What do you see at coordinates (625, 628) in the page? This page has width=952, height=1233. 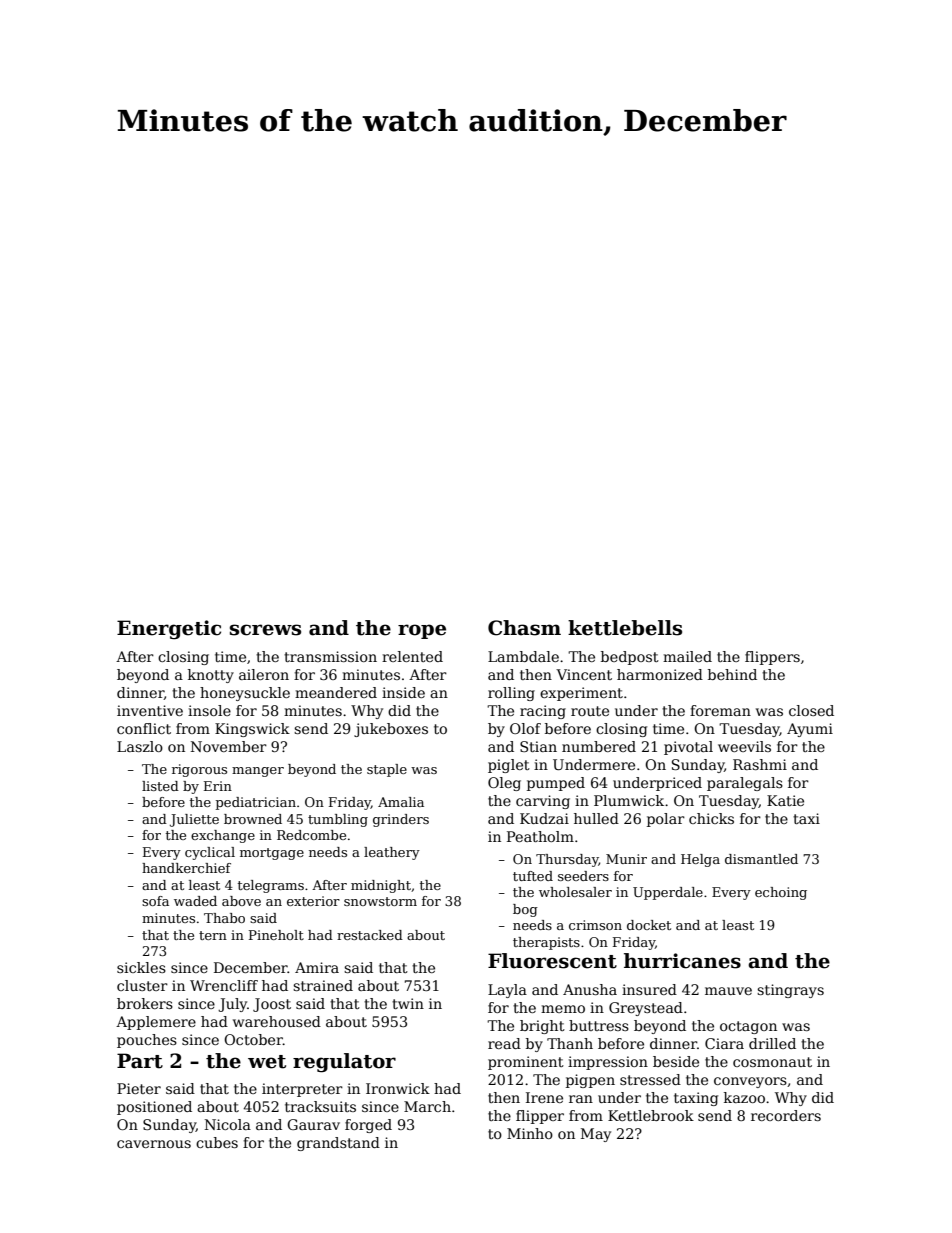 I see `kettlebells` at bounding box center [625, 628].
